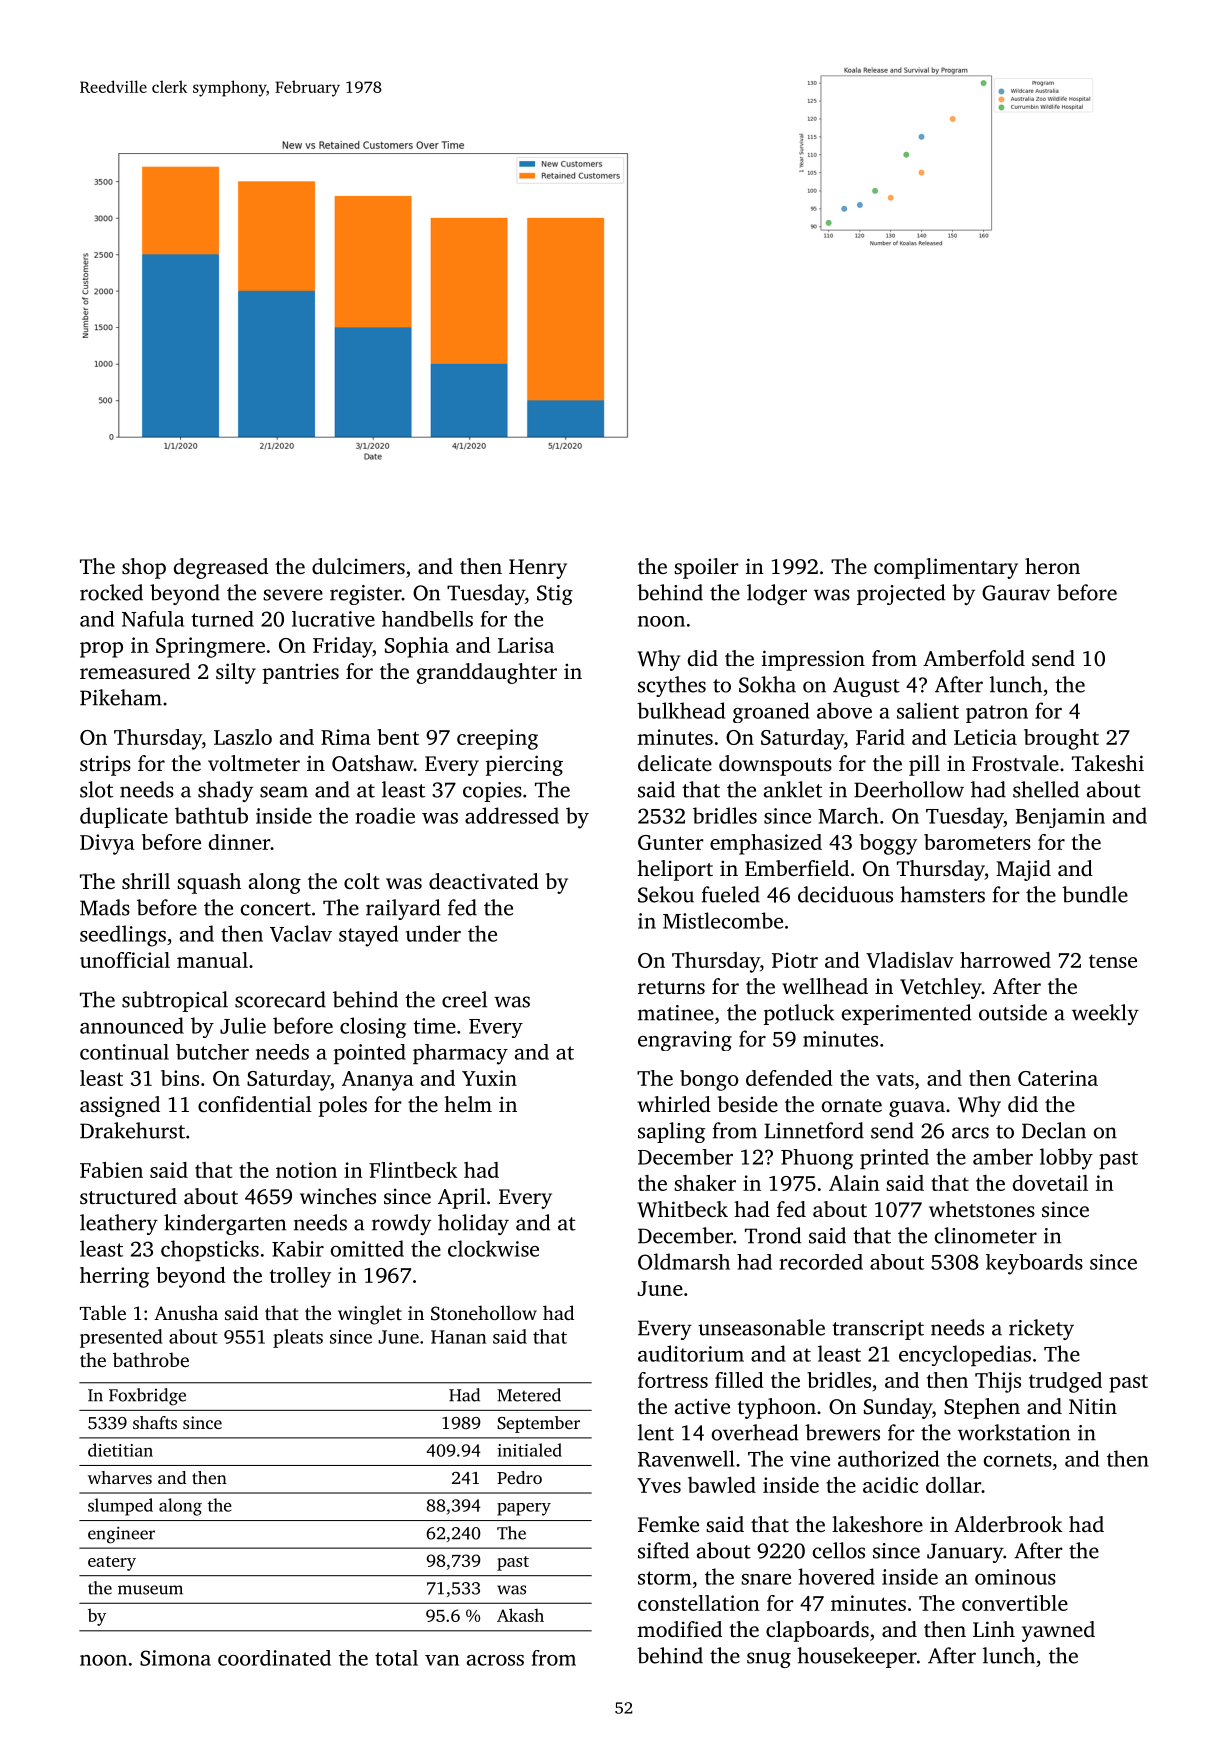 The height and width of the page is (1739, 1229). What do you see at coordinates (1093, 1406) in the page?
I see `Nitin` at bounding box center [1093, 1406].
